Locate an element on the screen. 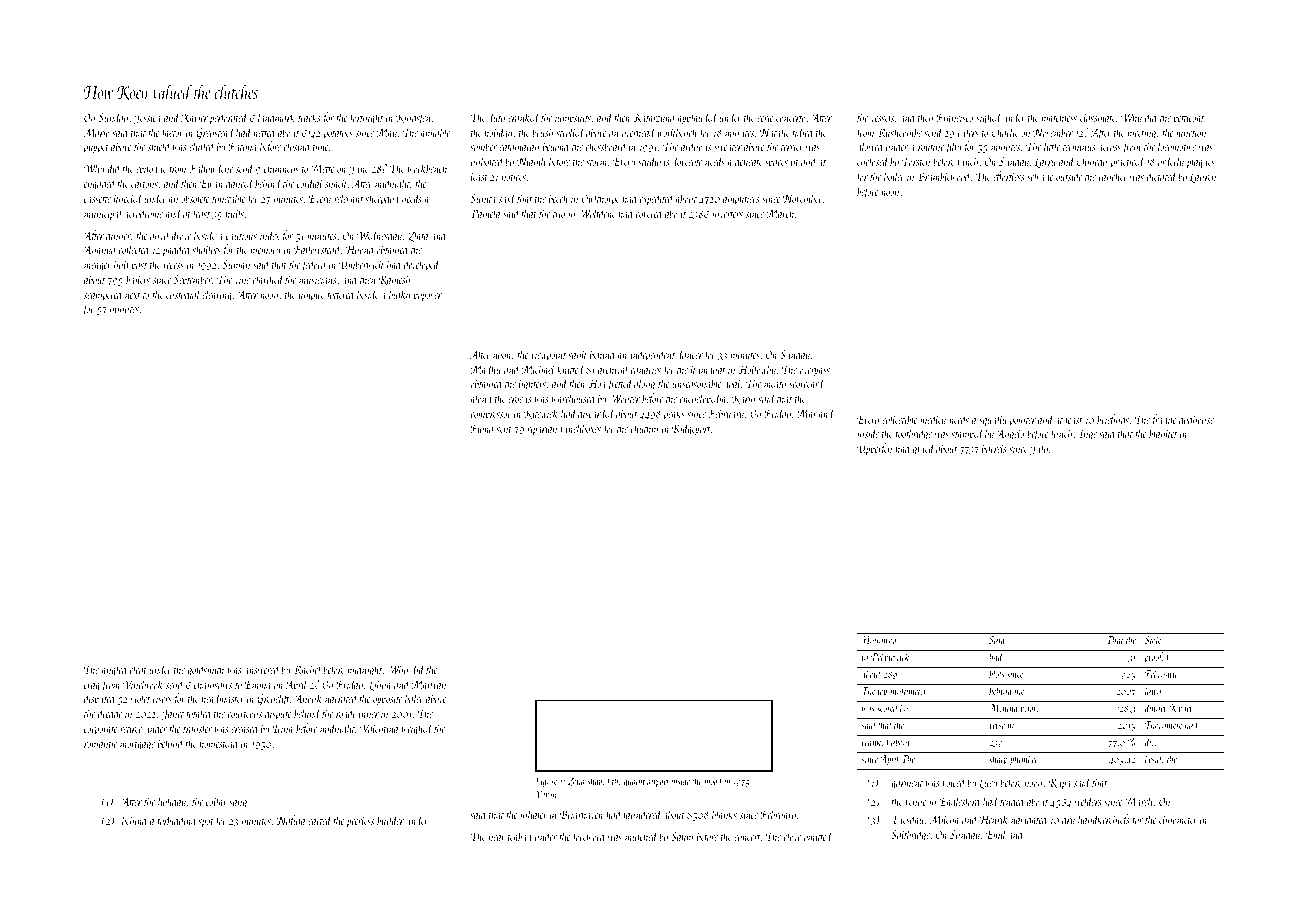 The height and width of the screenshot is (924, 1308). Mario is located at coordinates (97, 132).
